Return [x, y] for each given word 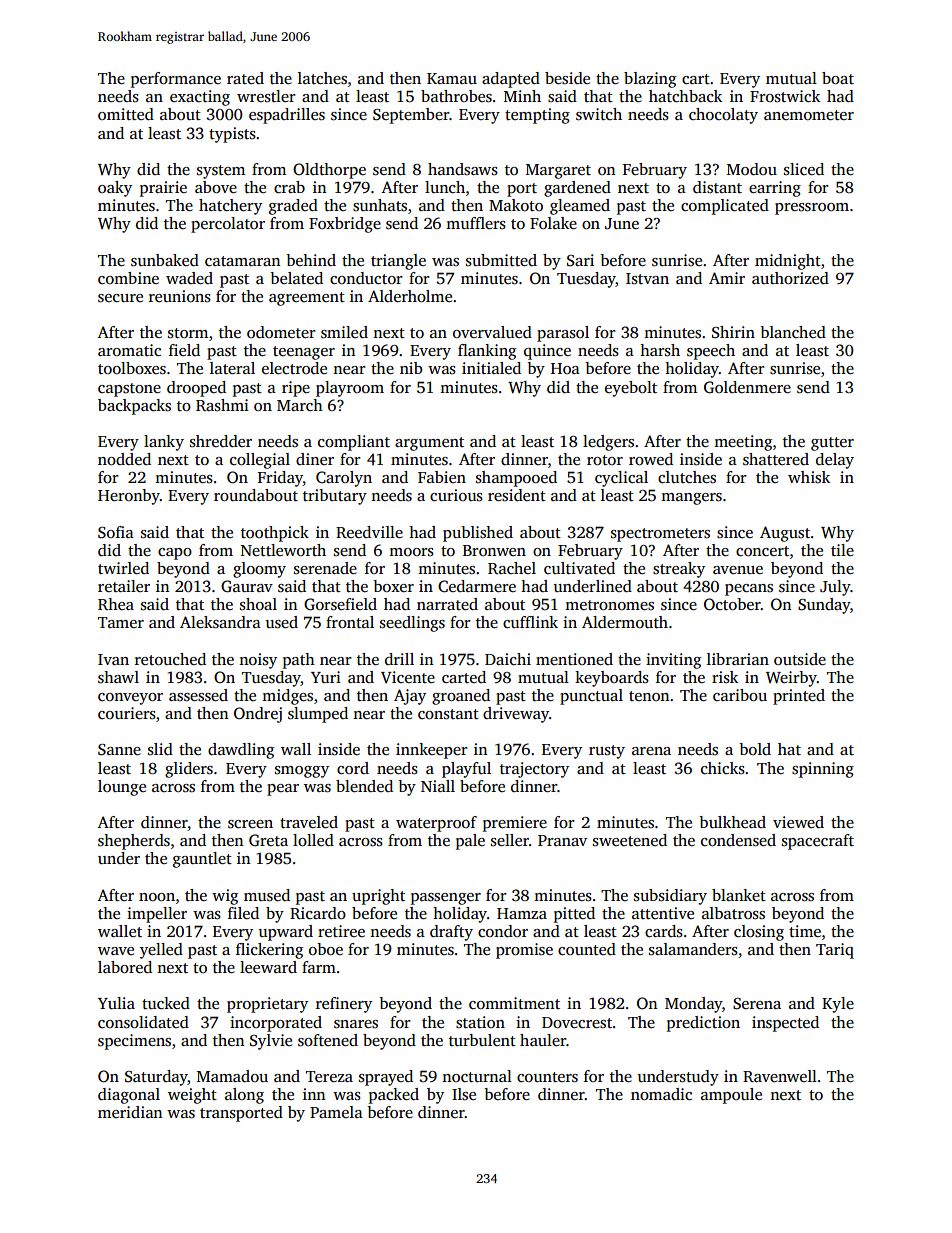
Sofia [116, 532]
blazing [650, 80]
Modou [752, 169]
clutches [687, 477]
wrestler [266, 96]
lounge [122, 788]
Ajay [410, 697]
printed [799, 697]
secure [120, 298]
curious [456, 495]
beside [567, 78]
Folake [553, 223]
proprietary [267, 1005]
